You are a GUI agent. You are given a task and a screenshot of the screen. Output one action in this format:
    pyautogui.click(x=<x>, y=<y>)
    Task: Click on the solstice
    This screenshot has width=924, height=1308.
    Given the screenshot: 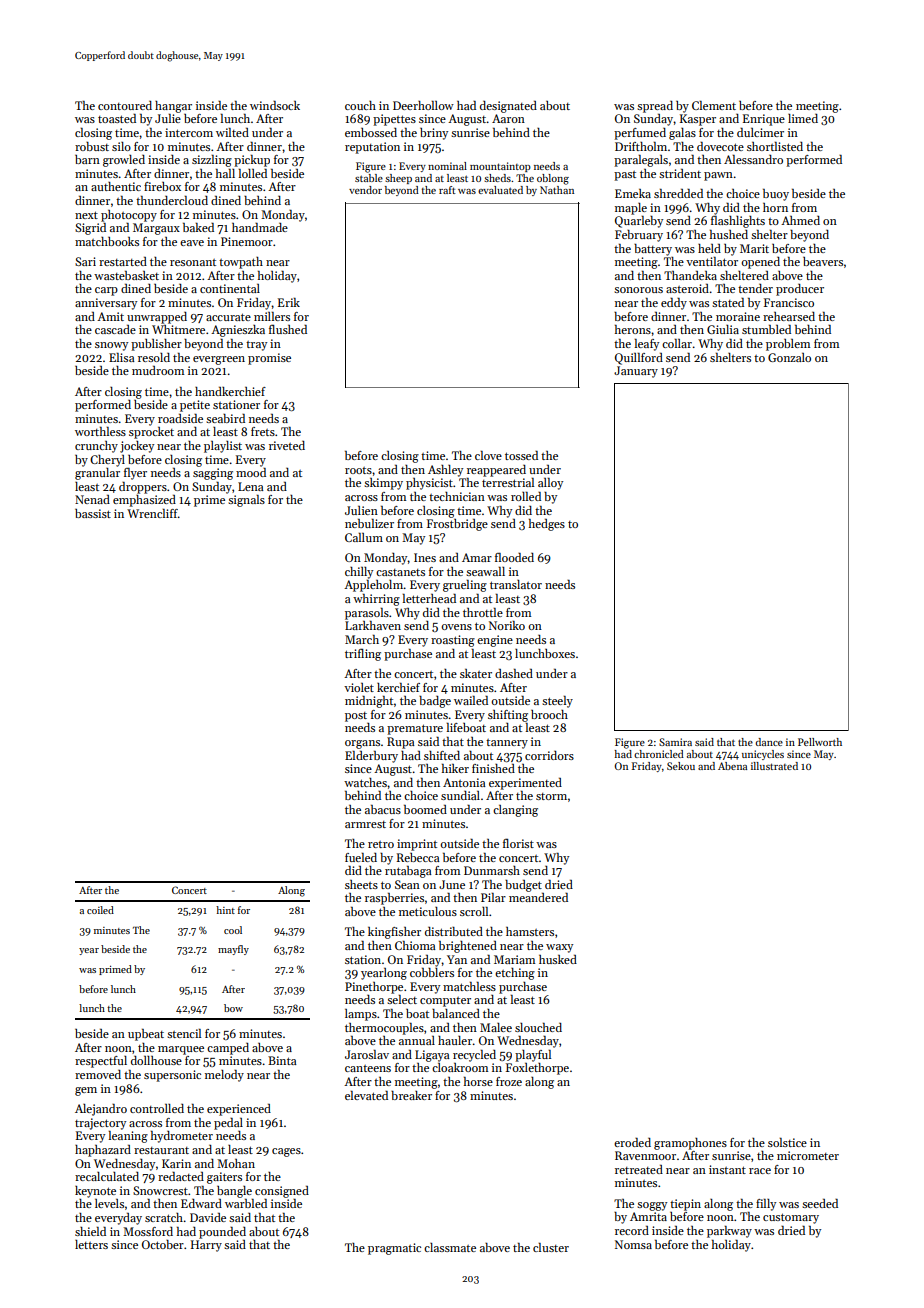 What is the action you would take?
    pyautogui.click(x=787, y=1142)
